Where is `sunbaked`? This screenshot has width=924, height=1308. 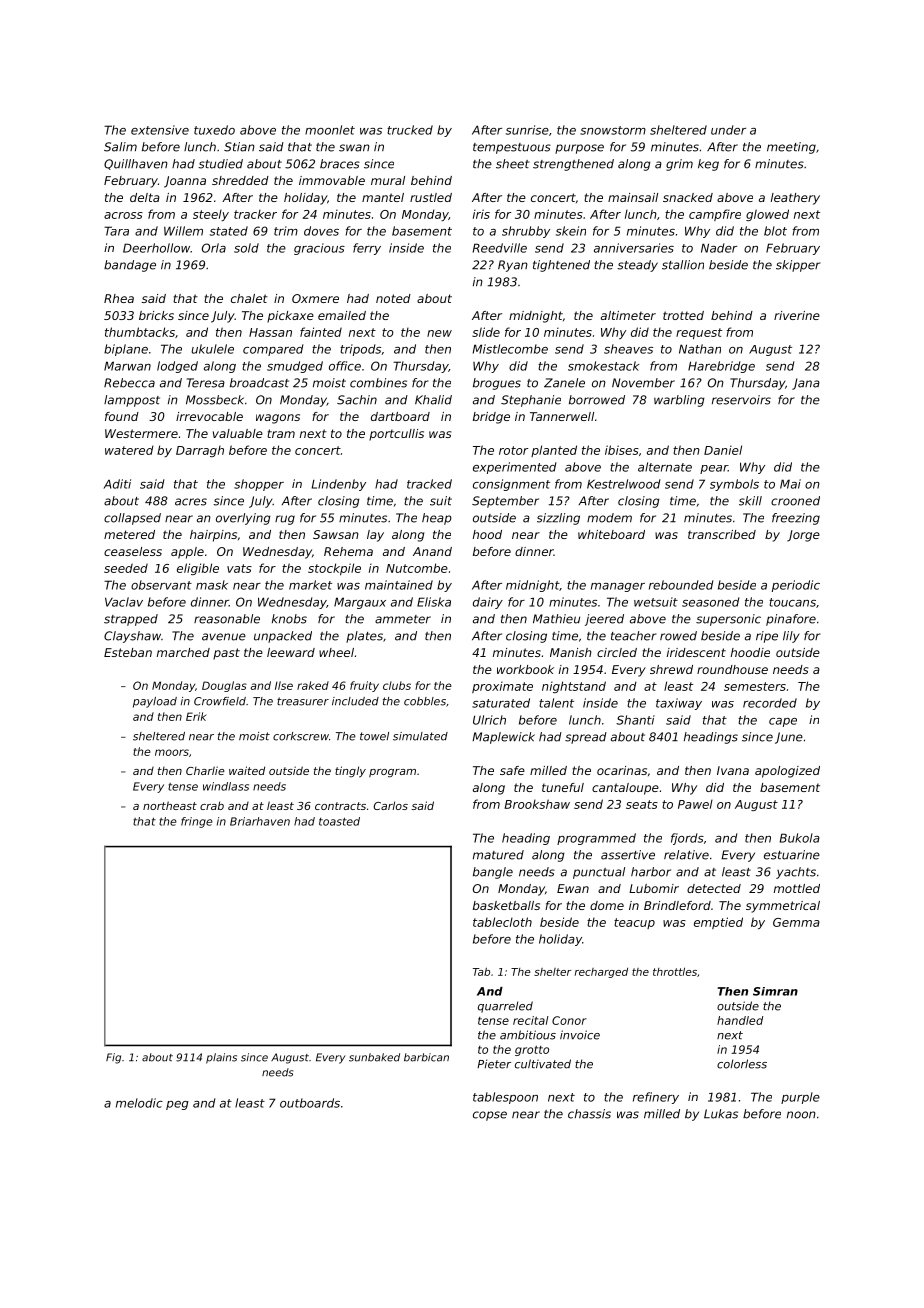
sunbaked is located at coordinates (374, 1057).
